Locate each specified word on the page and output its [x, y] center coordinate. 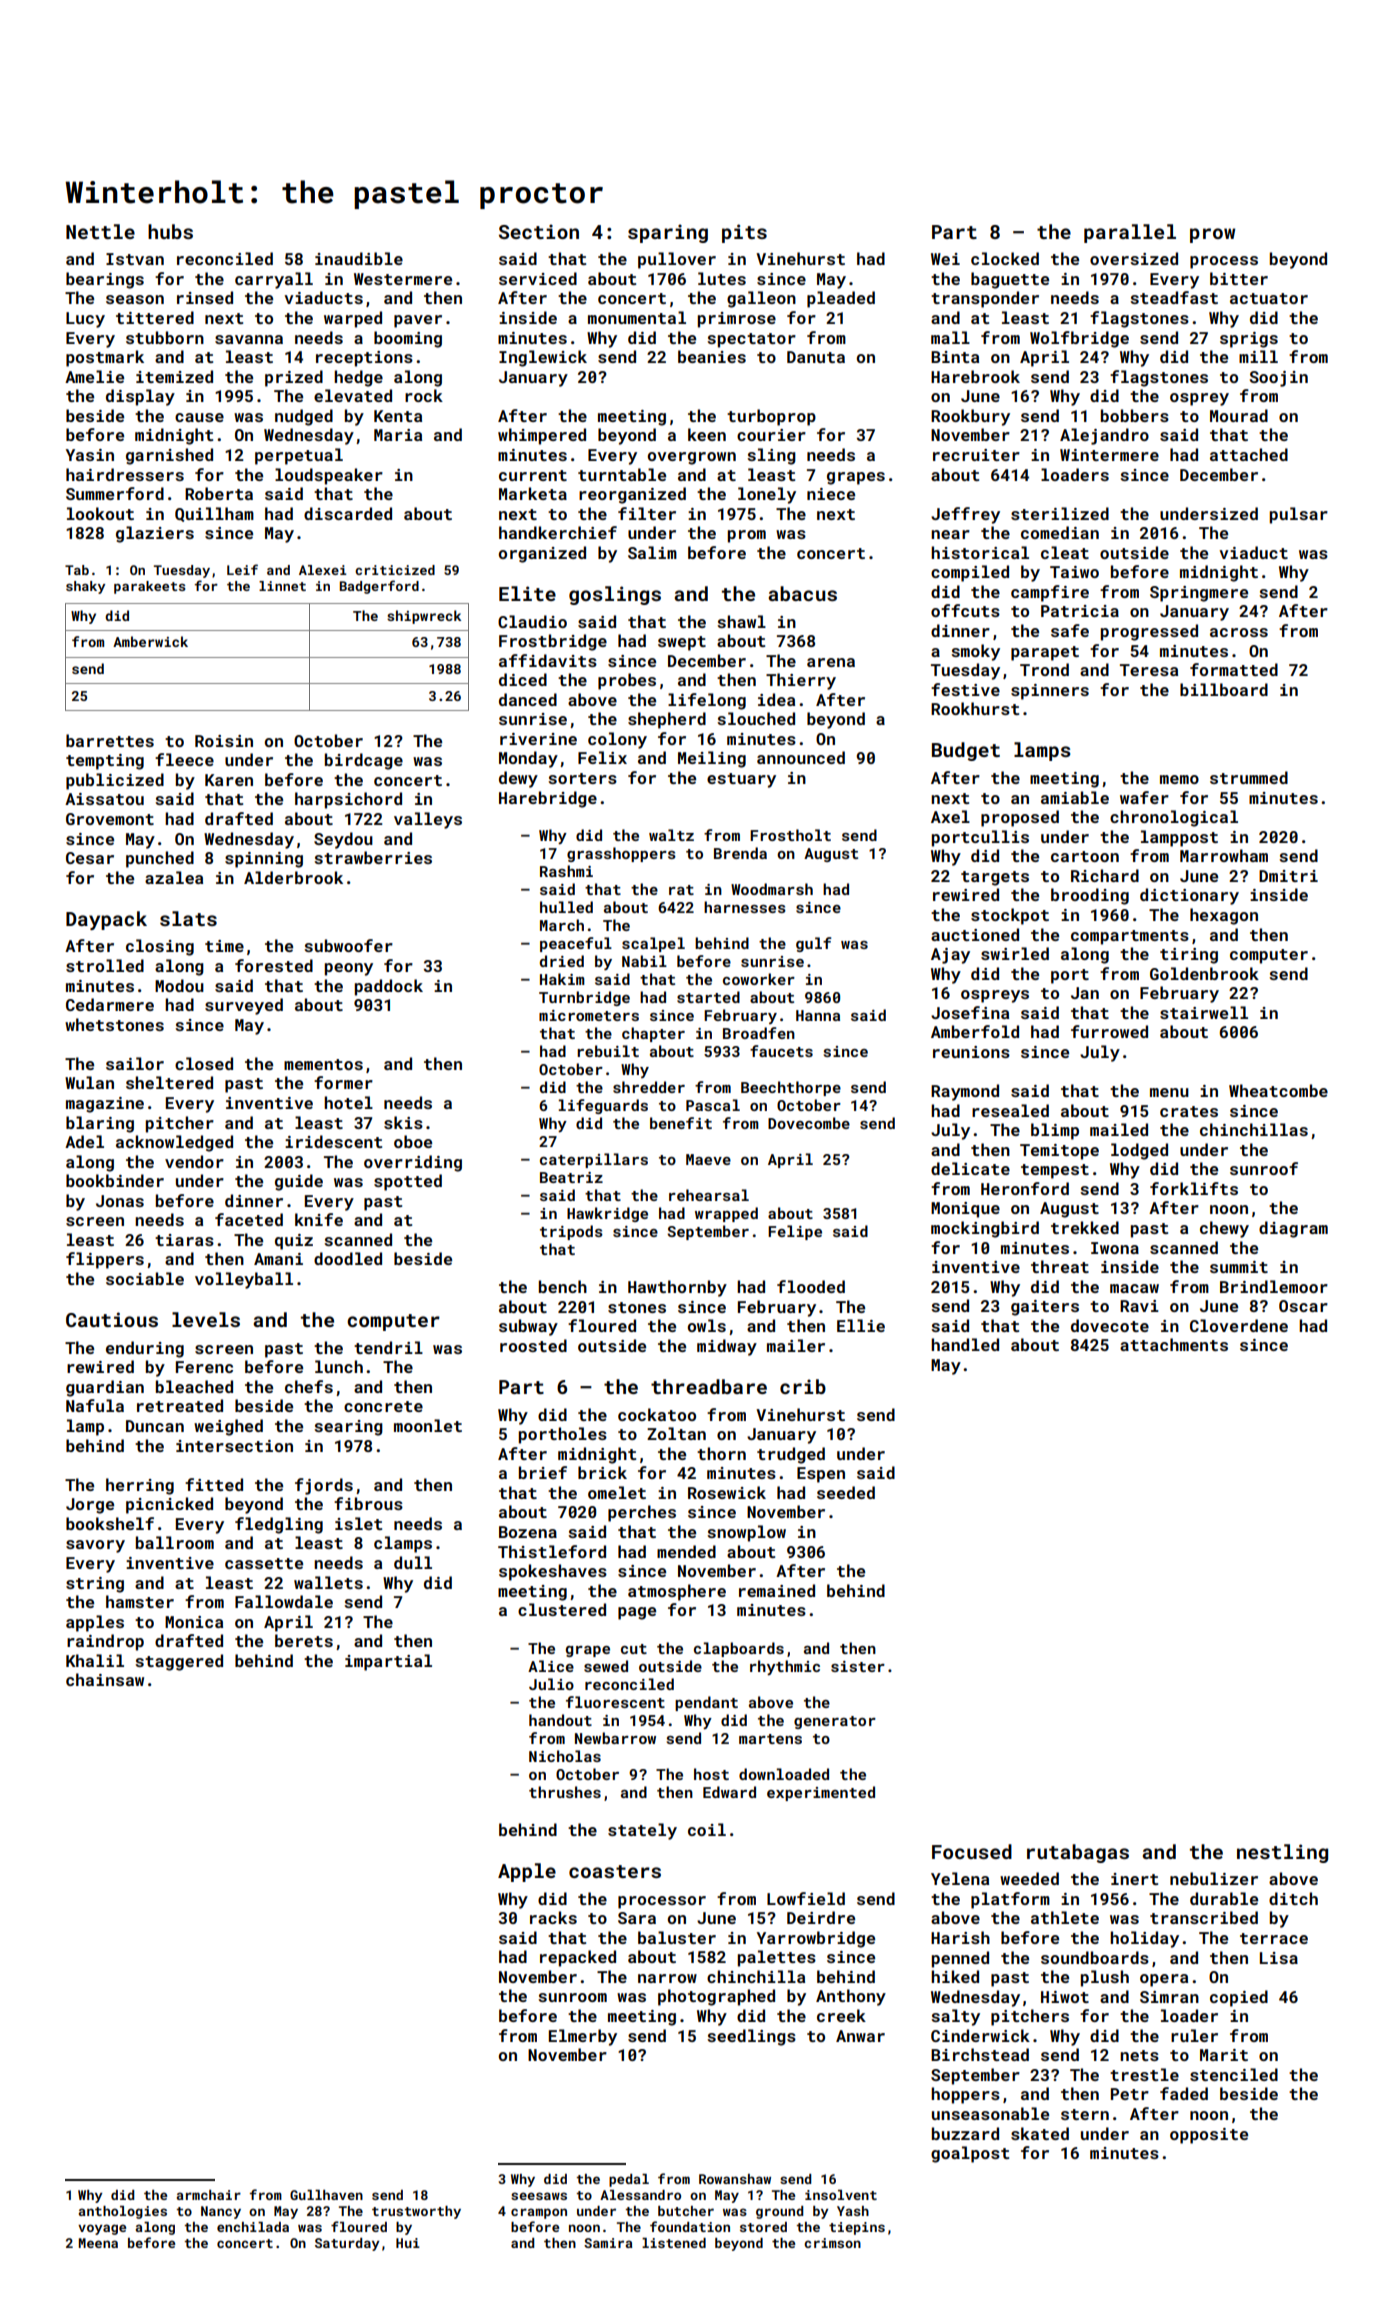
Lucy [85, 320]
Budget [966, 751]
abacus [802, 593]
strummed [1249, 777]
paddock [389, 987]
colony [617, 740]
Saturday [347, 2244]
